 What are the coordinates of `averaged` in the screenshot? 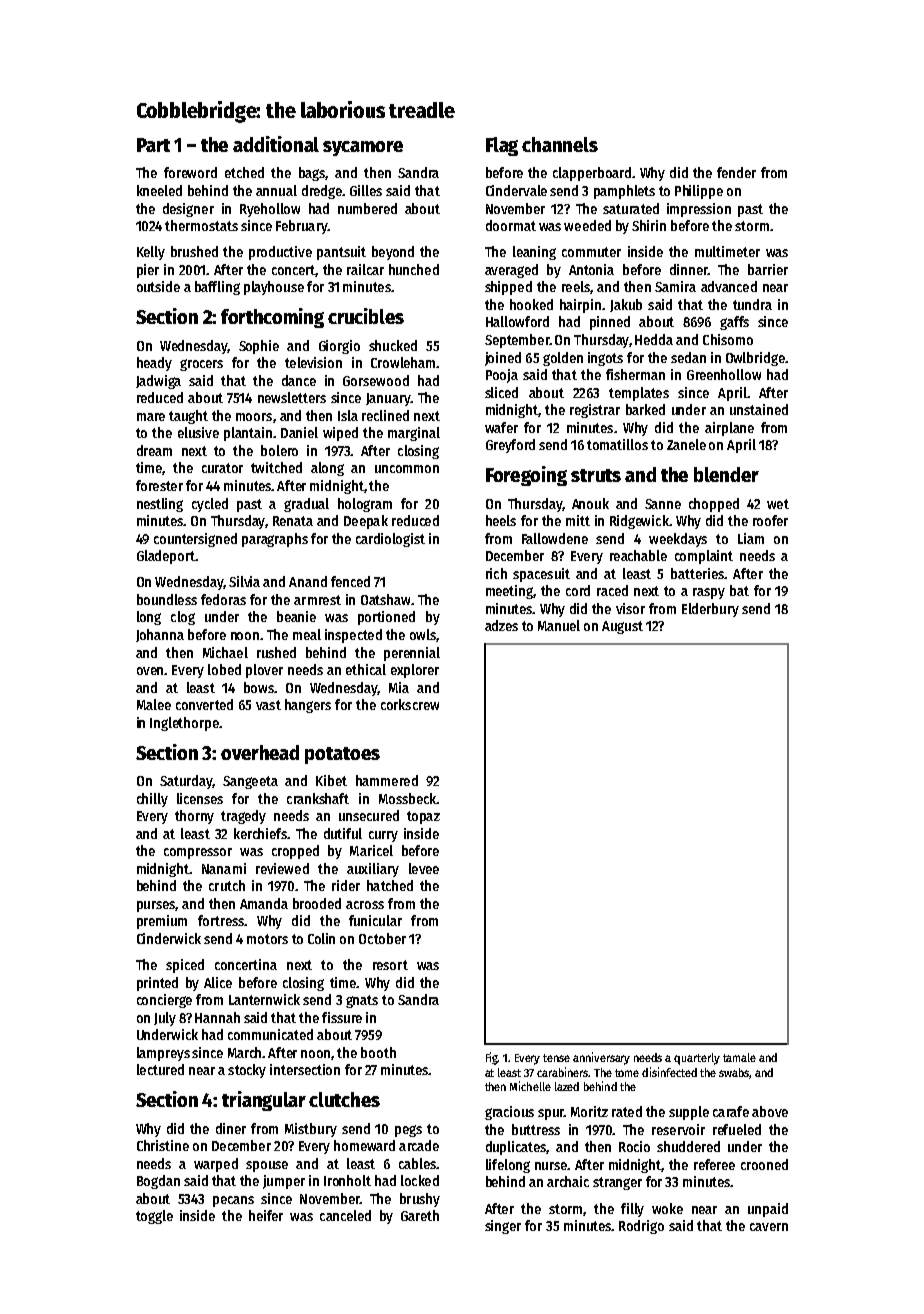 It's located at (511, 271).
